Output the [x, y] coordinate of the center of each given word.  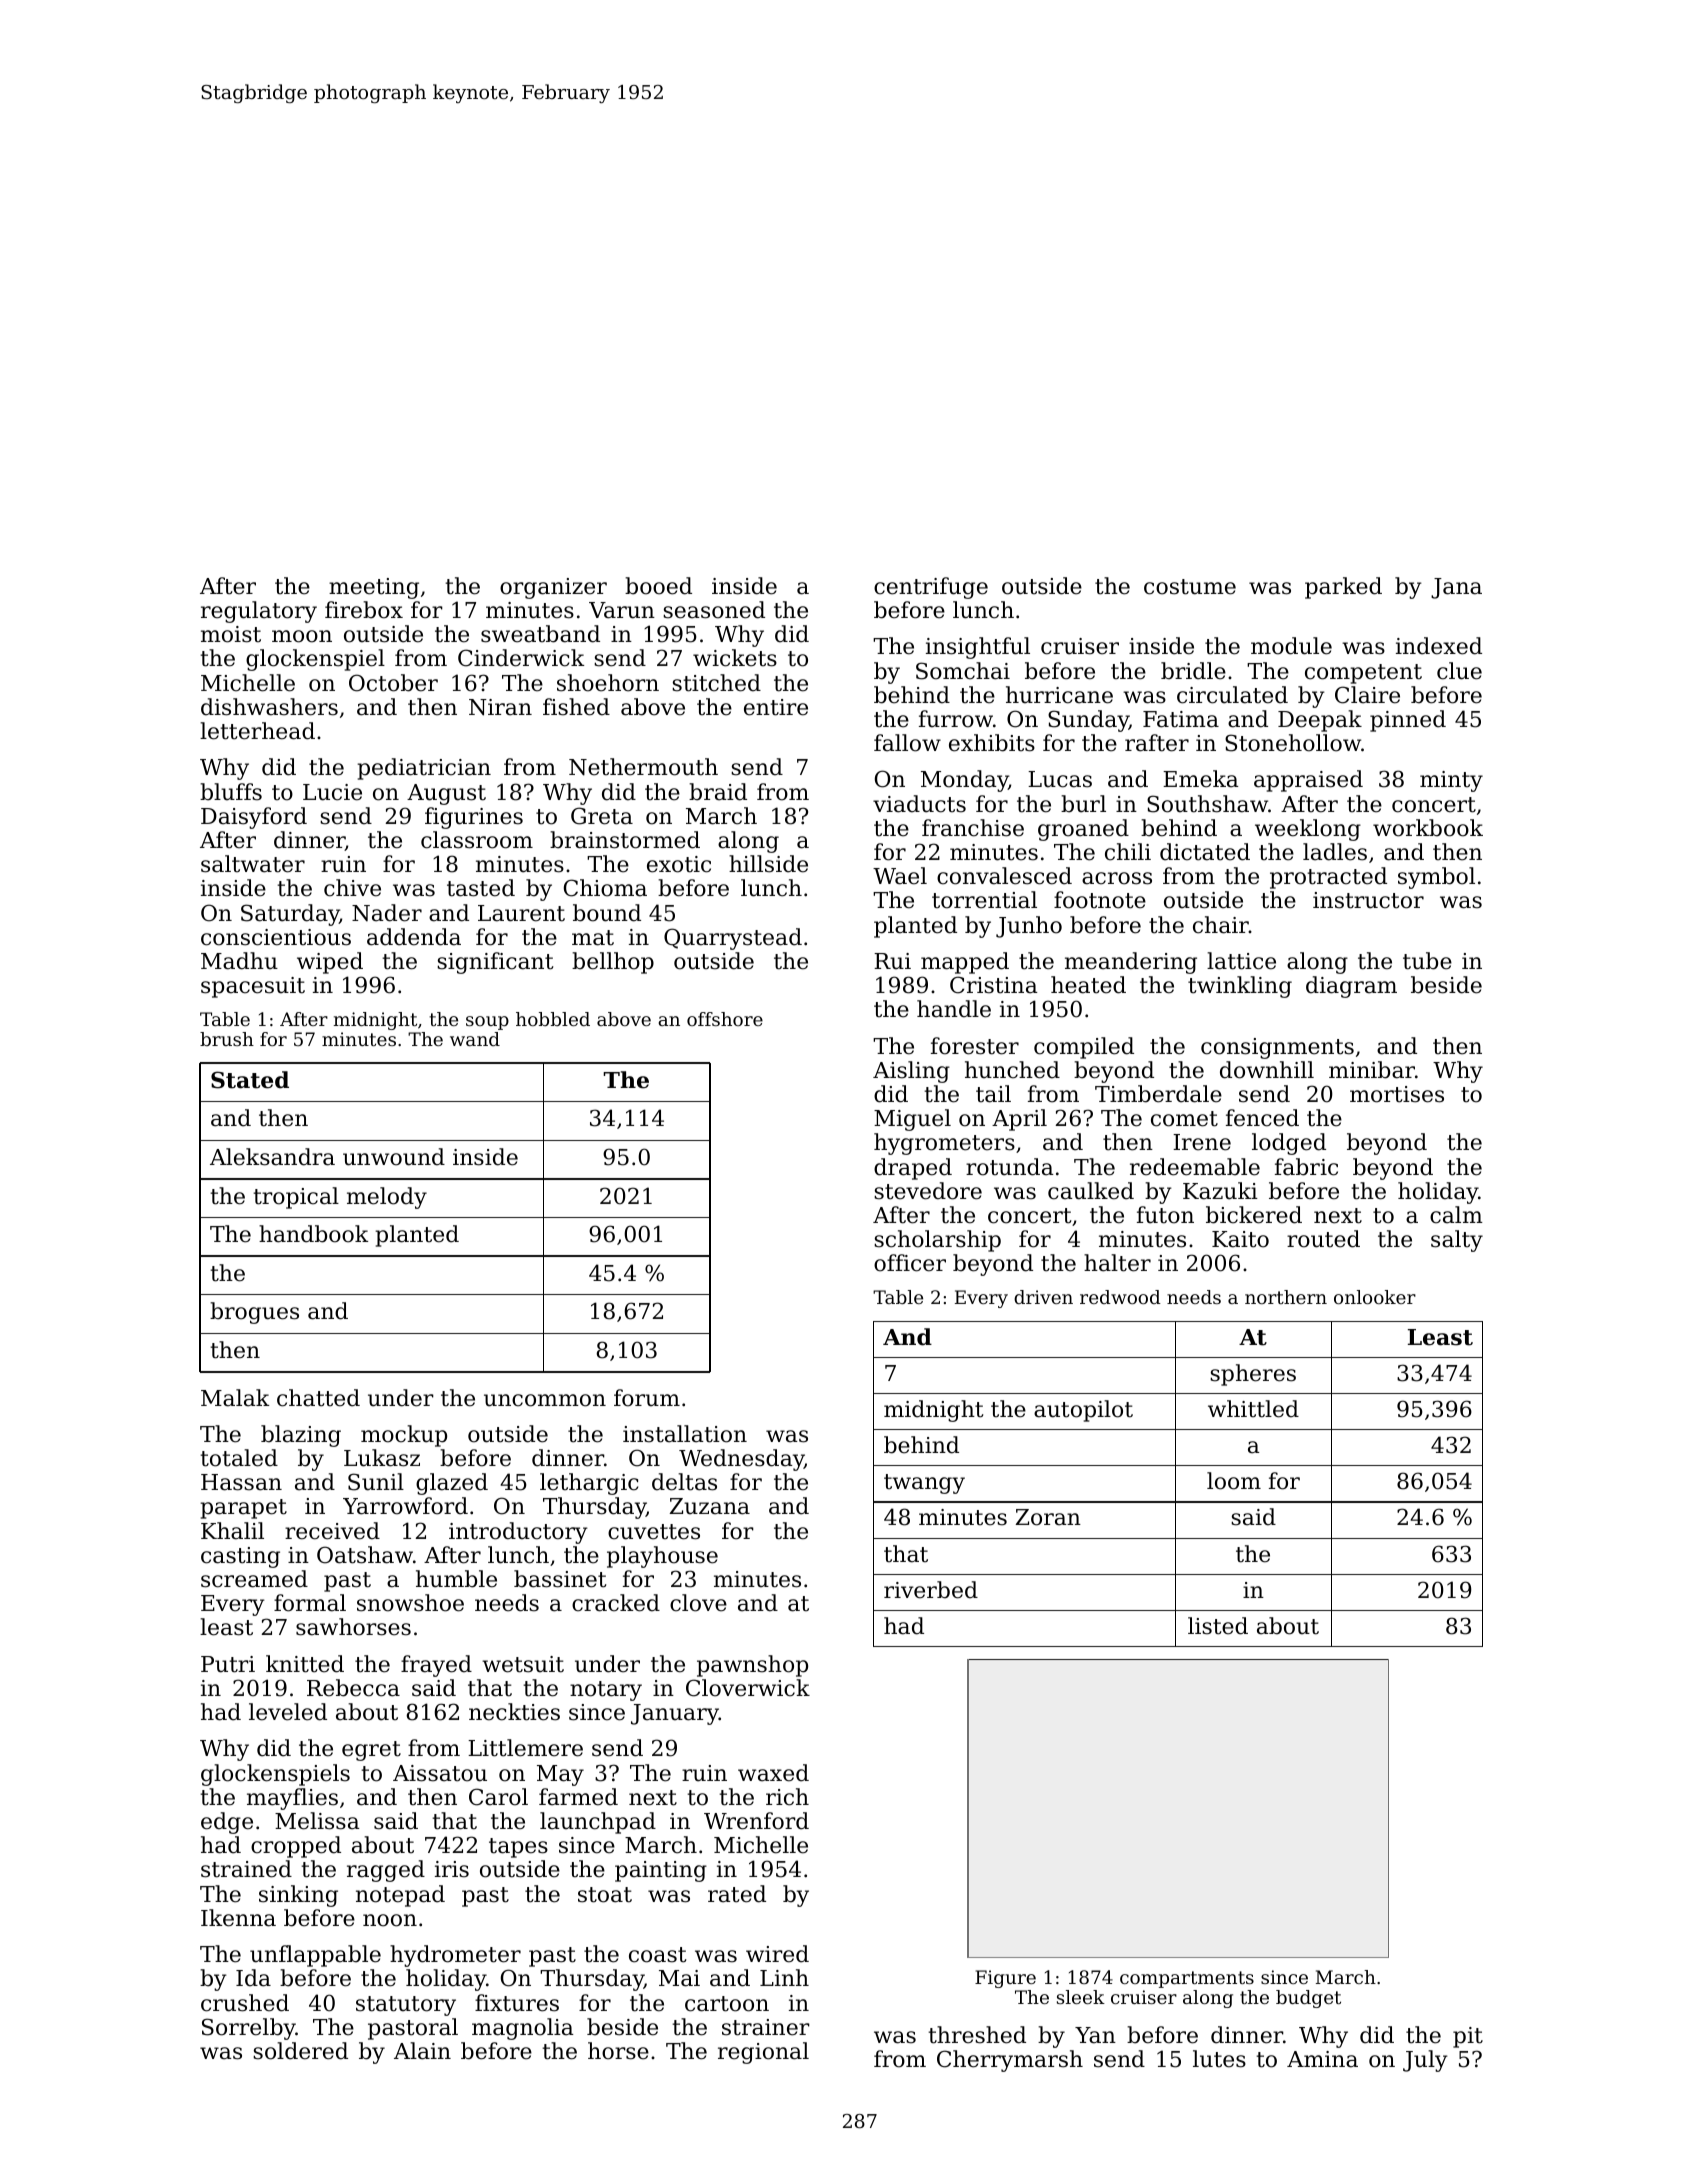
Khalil [232, 1531]
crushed [245, 2003]
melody [387, 1198]
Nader [387, 913]
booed [658, 586]
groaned [1083, 830]
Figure [1005, 1979]
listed [1218, 1626]
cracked [616, 1603]
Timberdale [1158, 1094]
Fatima [1181, 719]
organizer [553, 588]
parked [1343, 588]
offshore [725, 1019]
